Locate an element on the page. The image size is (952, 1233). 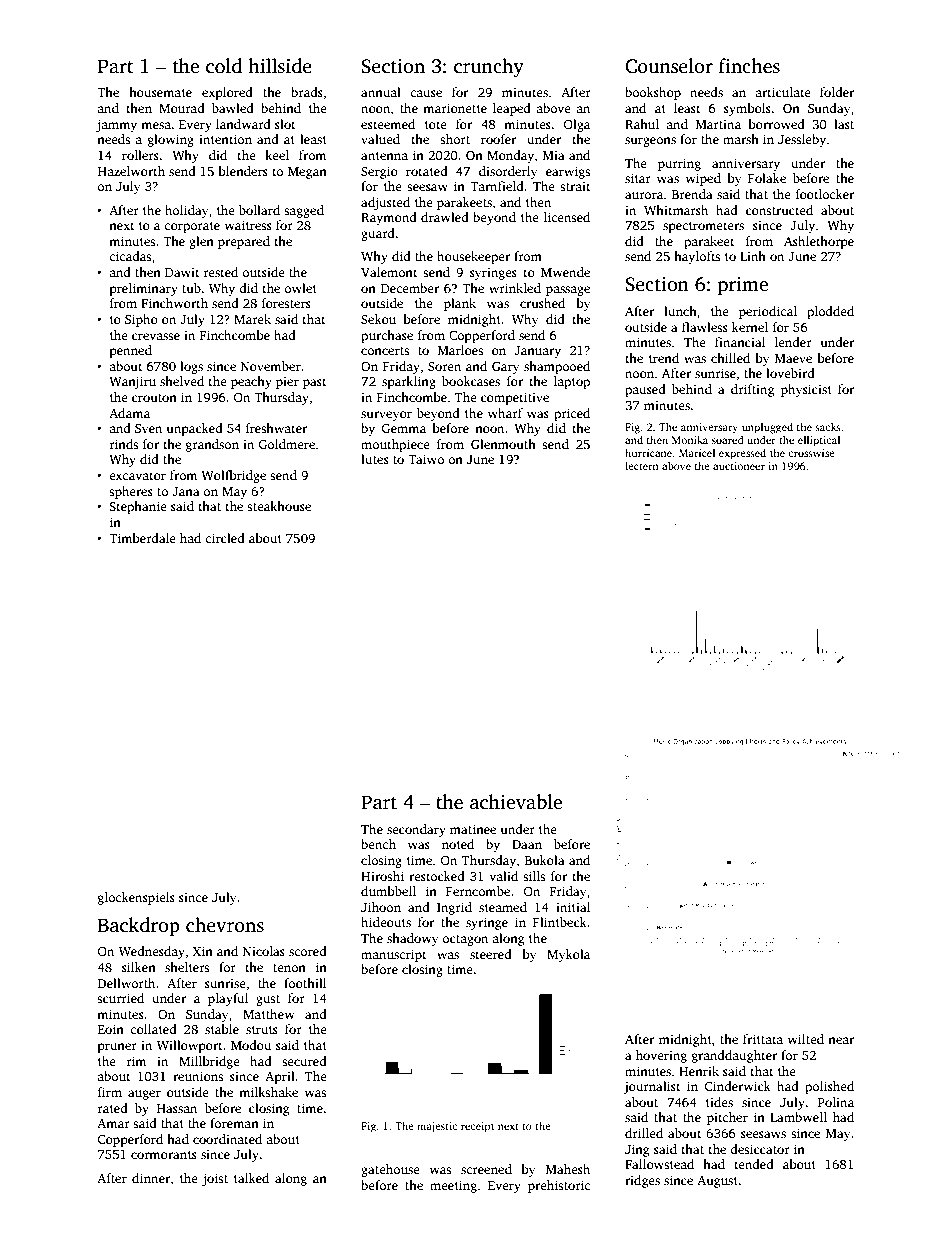
achievable is located at coordinates (516, 802).
